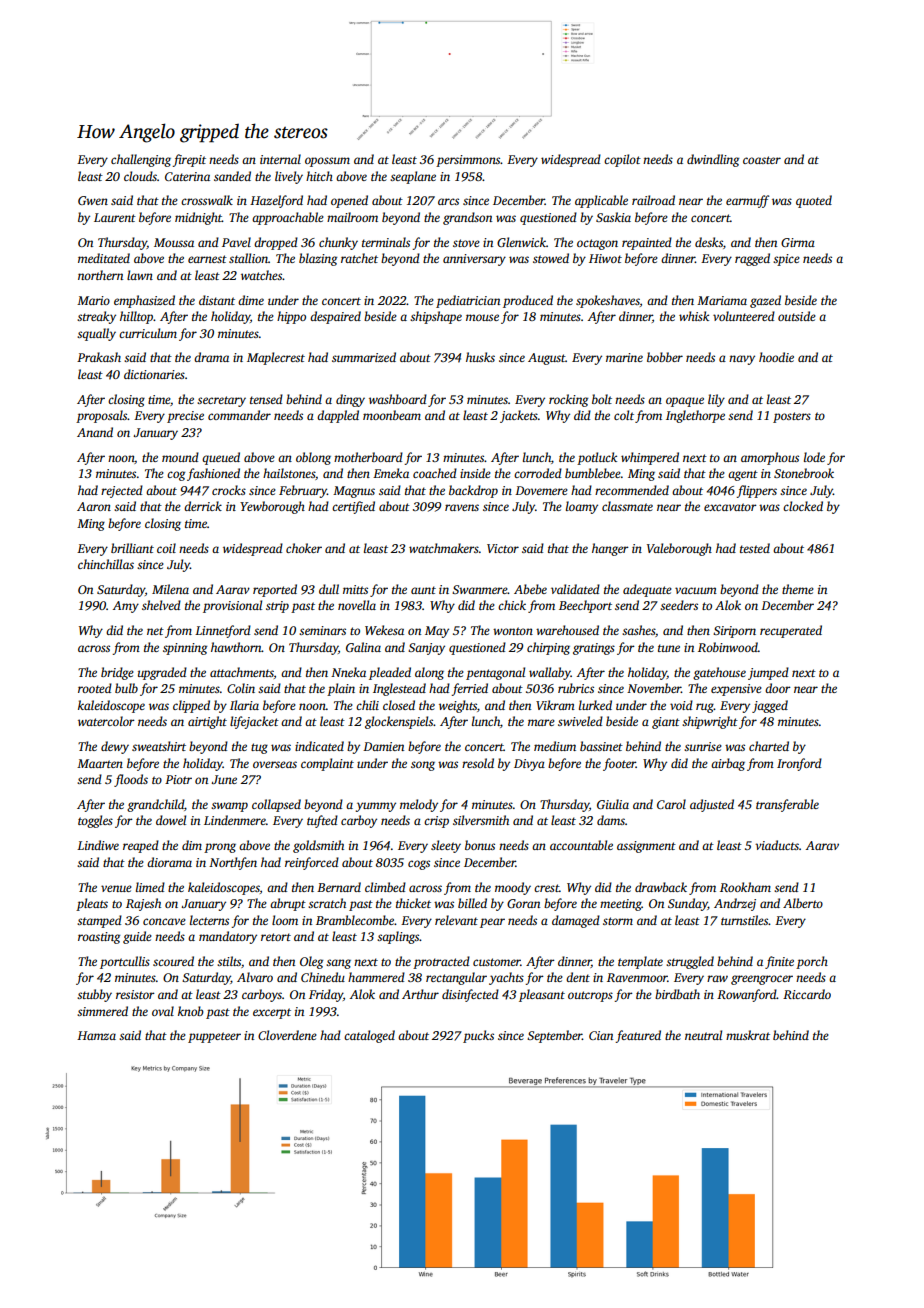 The image size is (924, 1308). Describe the element at coordinates (624, 415) in the screenshot. I see `colt` at that location.
